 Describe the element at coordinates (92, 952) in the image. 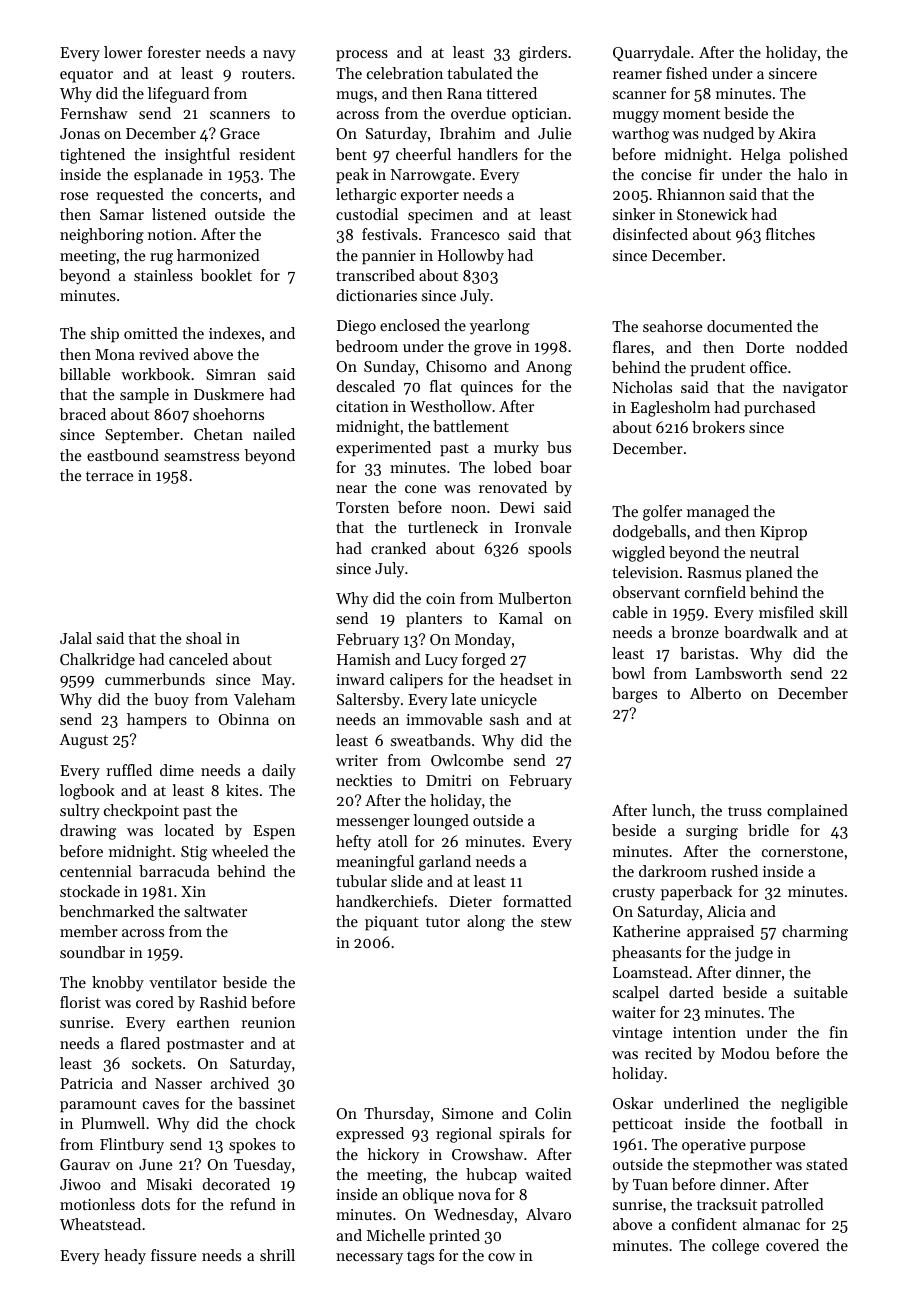

I see `soundbar` at that location.
